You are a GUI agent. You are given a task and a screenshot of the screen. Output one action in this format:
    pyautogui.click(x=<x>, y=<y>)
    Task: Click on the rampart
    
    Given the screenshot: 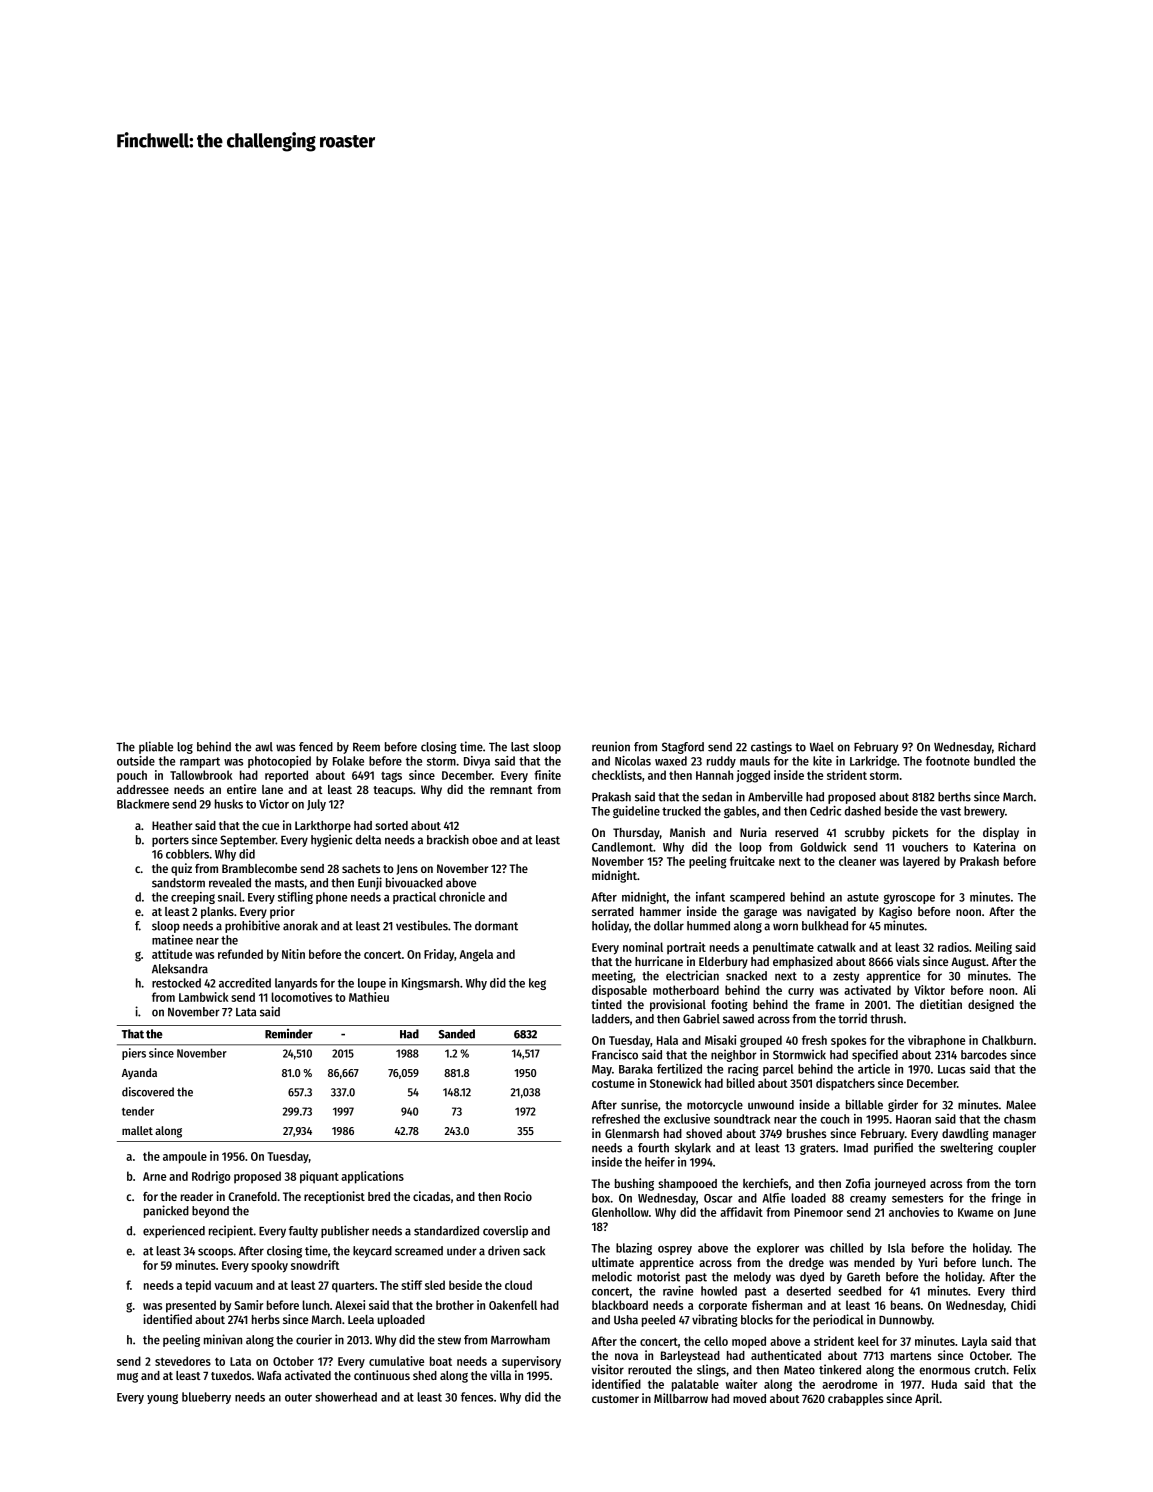 What is the action you would take?
    pyautogui.click(x=200, y=762)
